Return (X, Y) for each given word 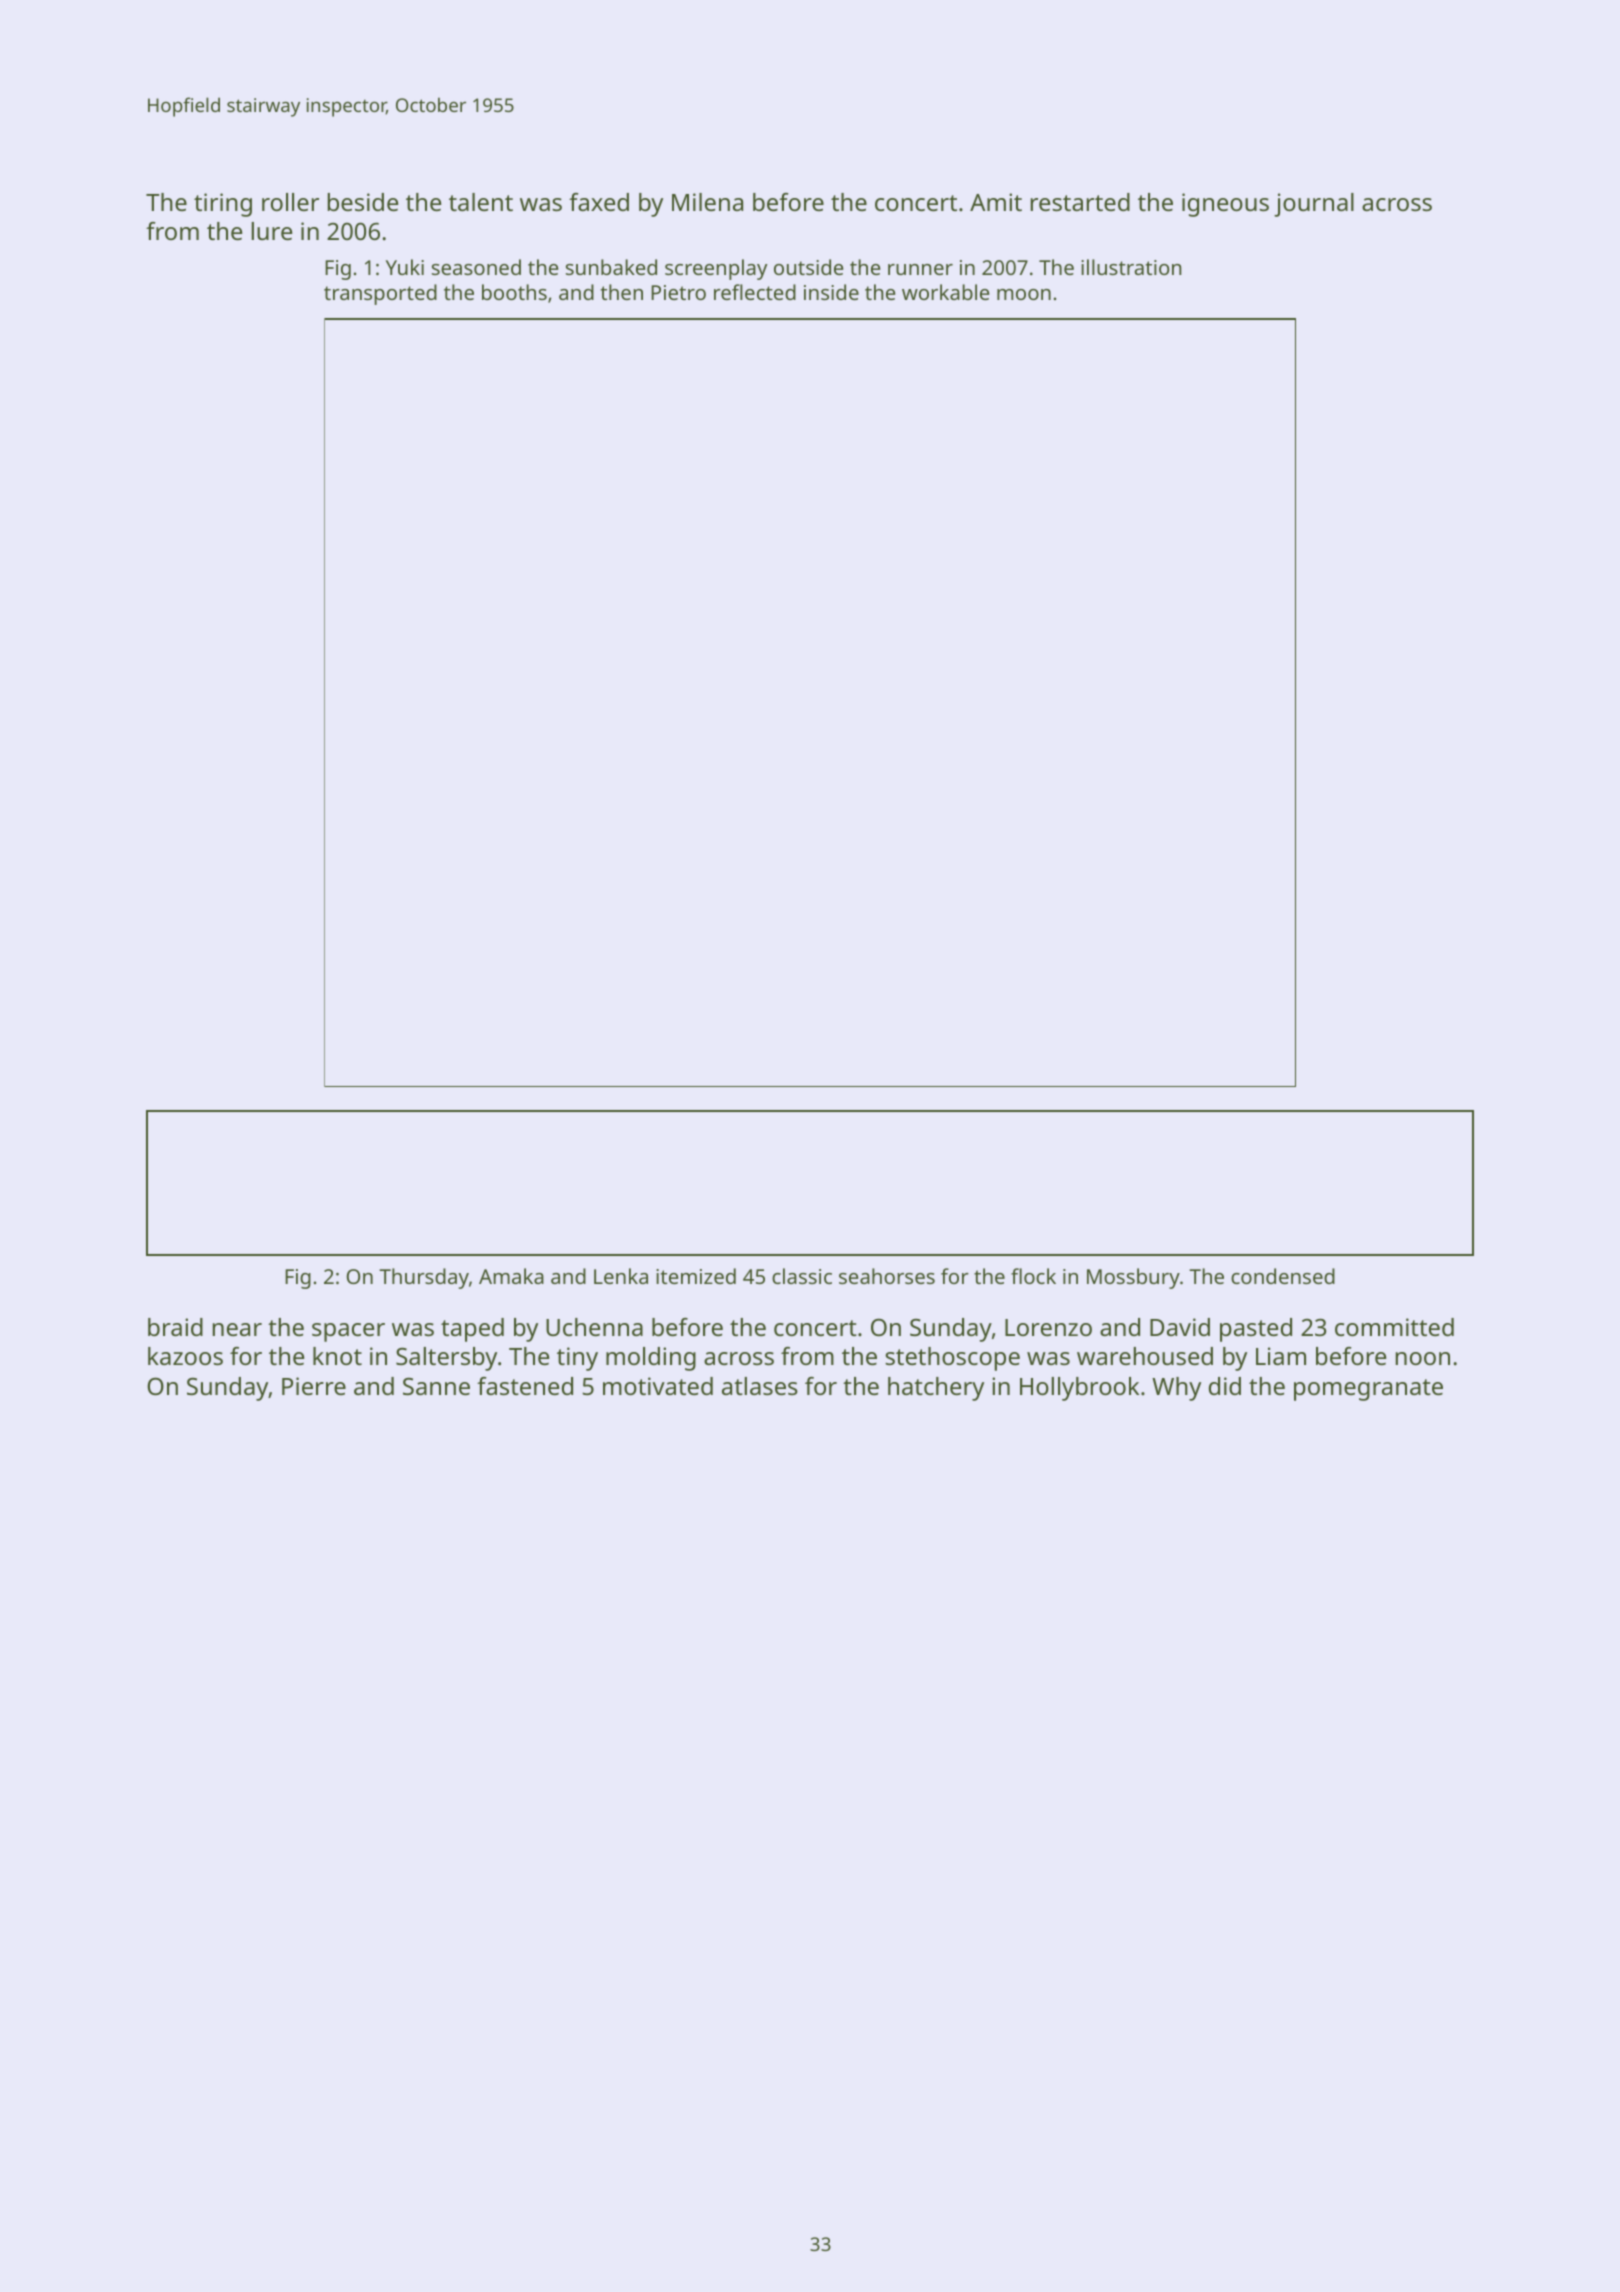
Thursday (424, 1278)
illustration (1131, 267)
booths (514, 292)
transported (380, 294)
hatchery (936, 1389)
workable (945, 292)
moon (1024, 294)
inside (831, 292)
